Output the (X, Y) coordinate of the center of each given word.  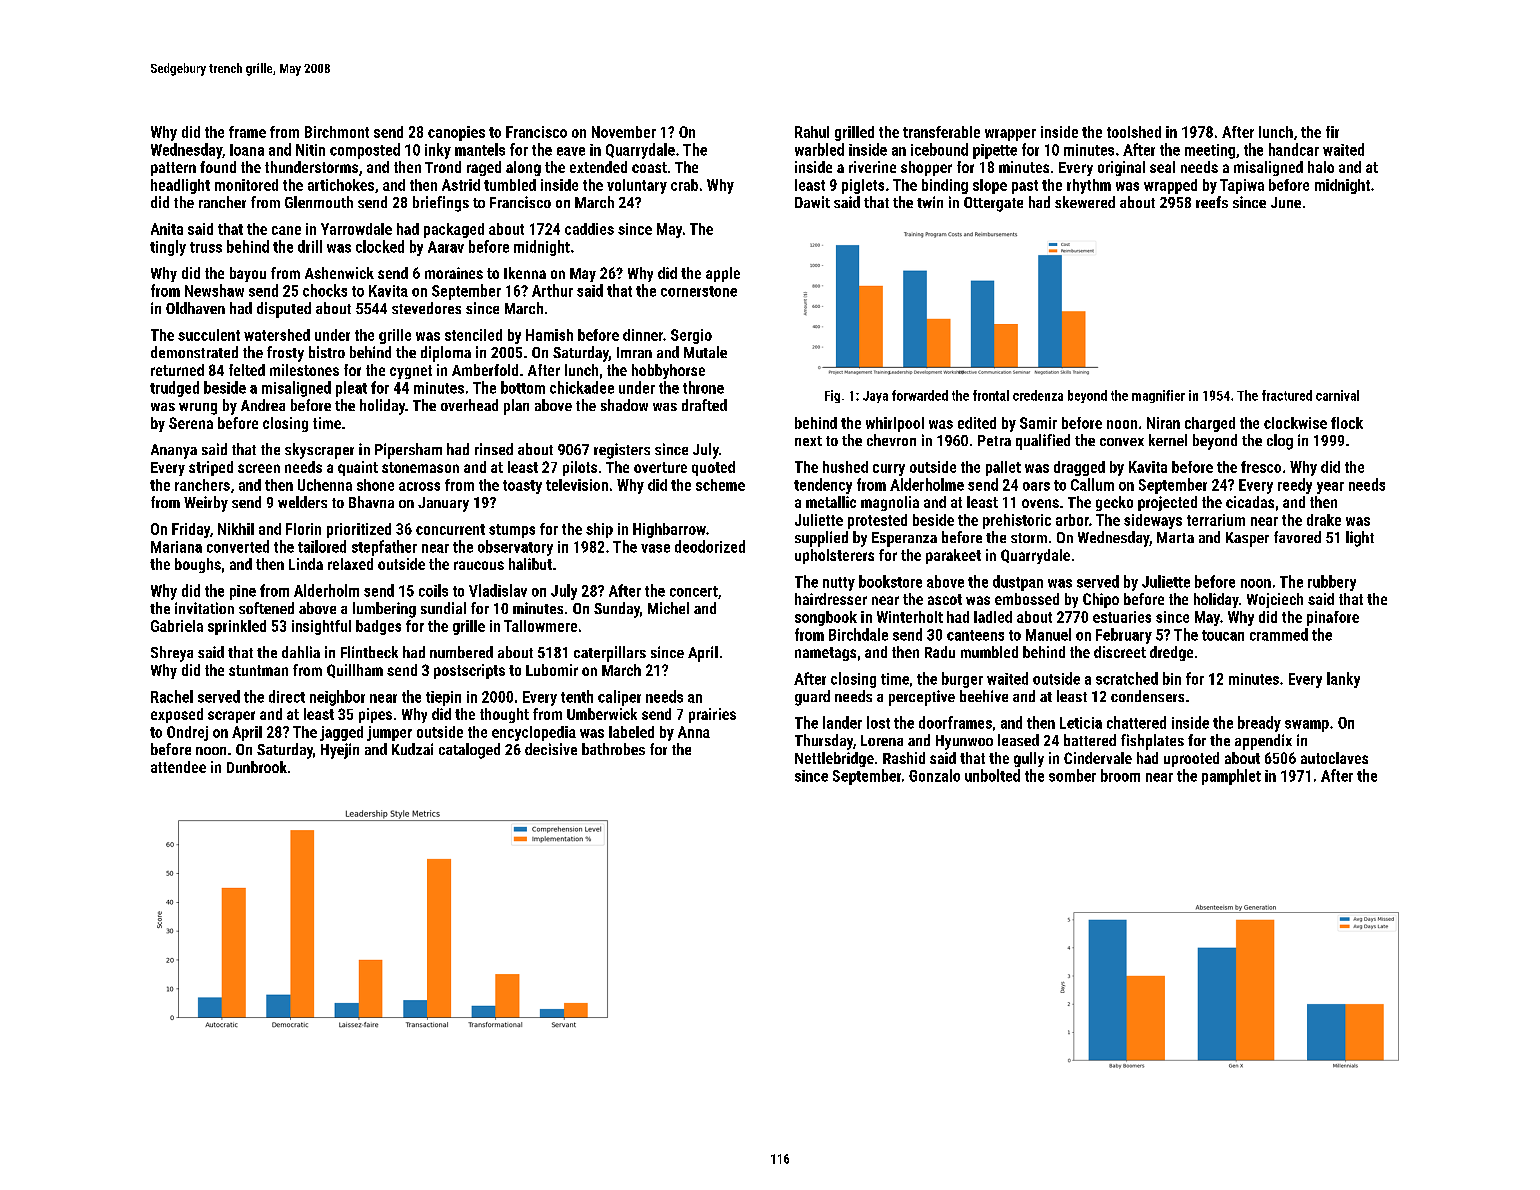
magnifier (1158, 396)
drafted (704, 405)
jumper (389, 733)
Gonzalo (934, 775)
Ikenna (525, 273)
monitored (246, 185)
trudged (174, 389)
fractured (1287, 395)
